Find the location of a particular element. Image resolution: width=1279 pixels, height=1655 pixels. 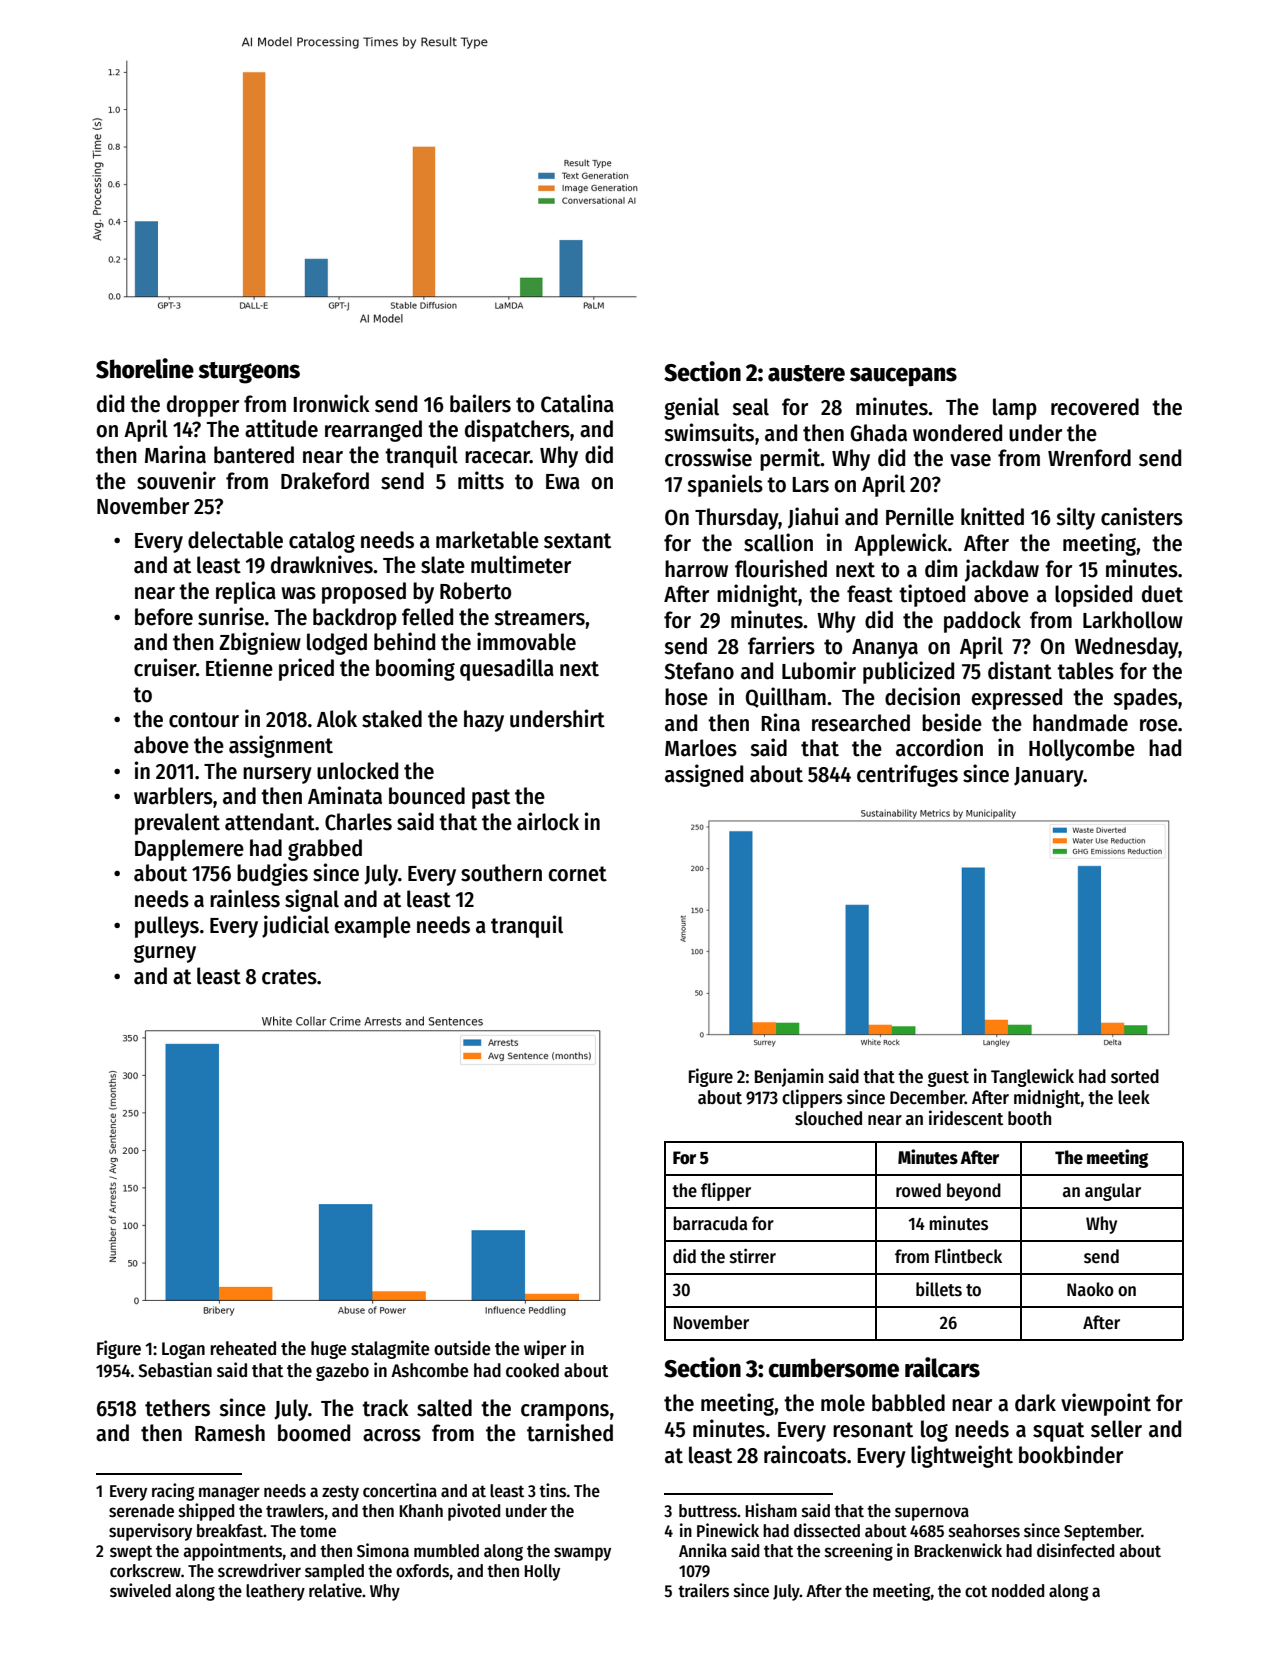

Applewick is located at coordinates (901, 544).
